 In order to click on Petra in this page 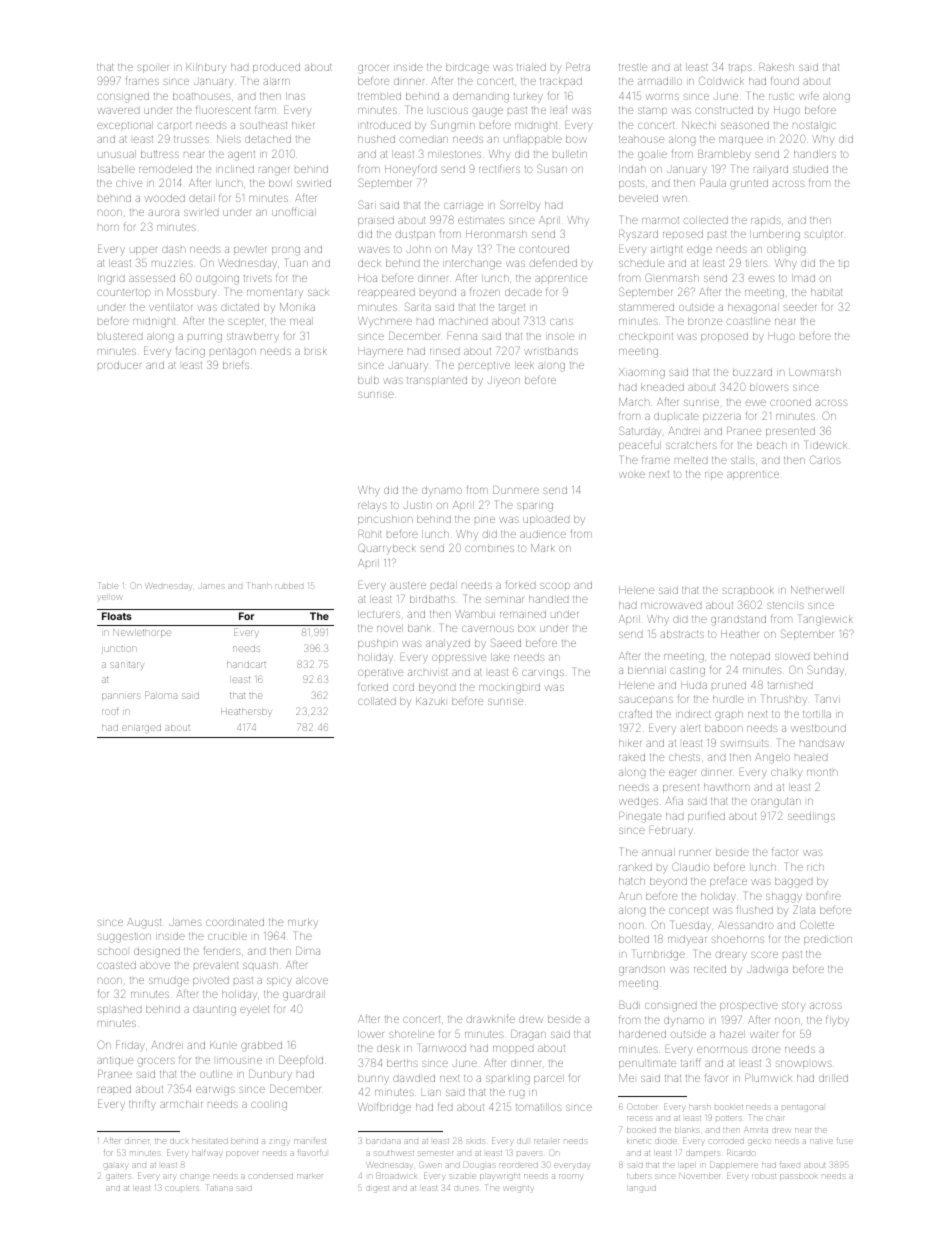, I will do `click(578, 67)`.
